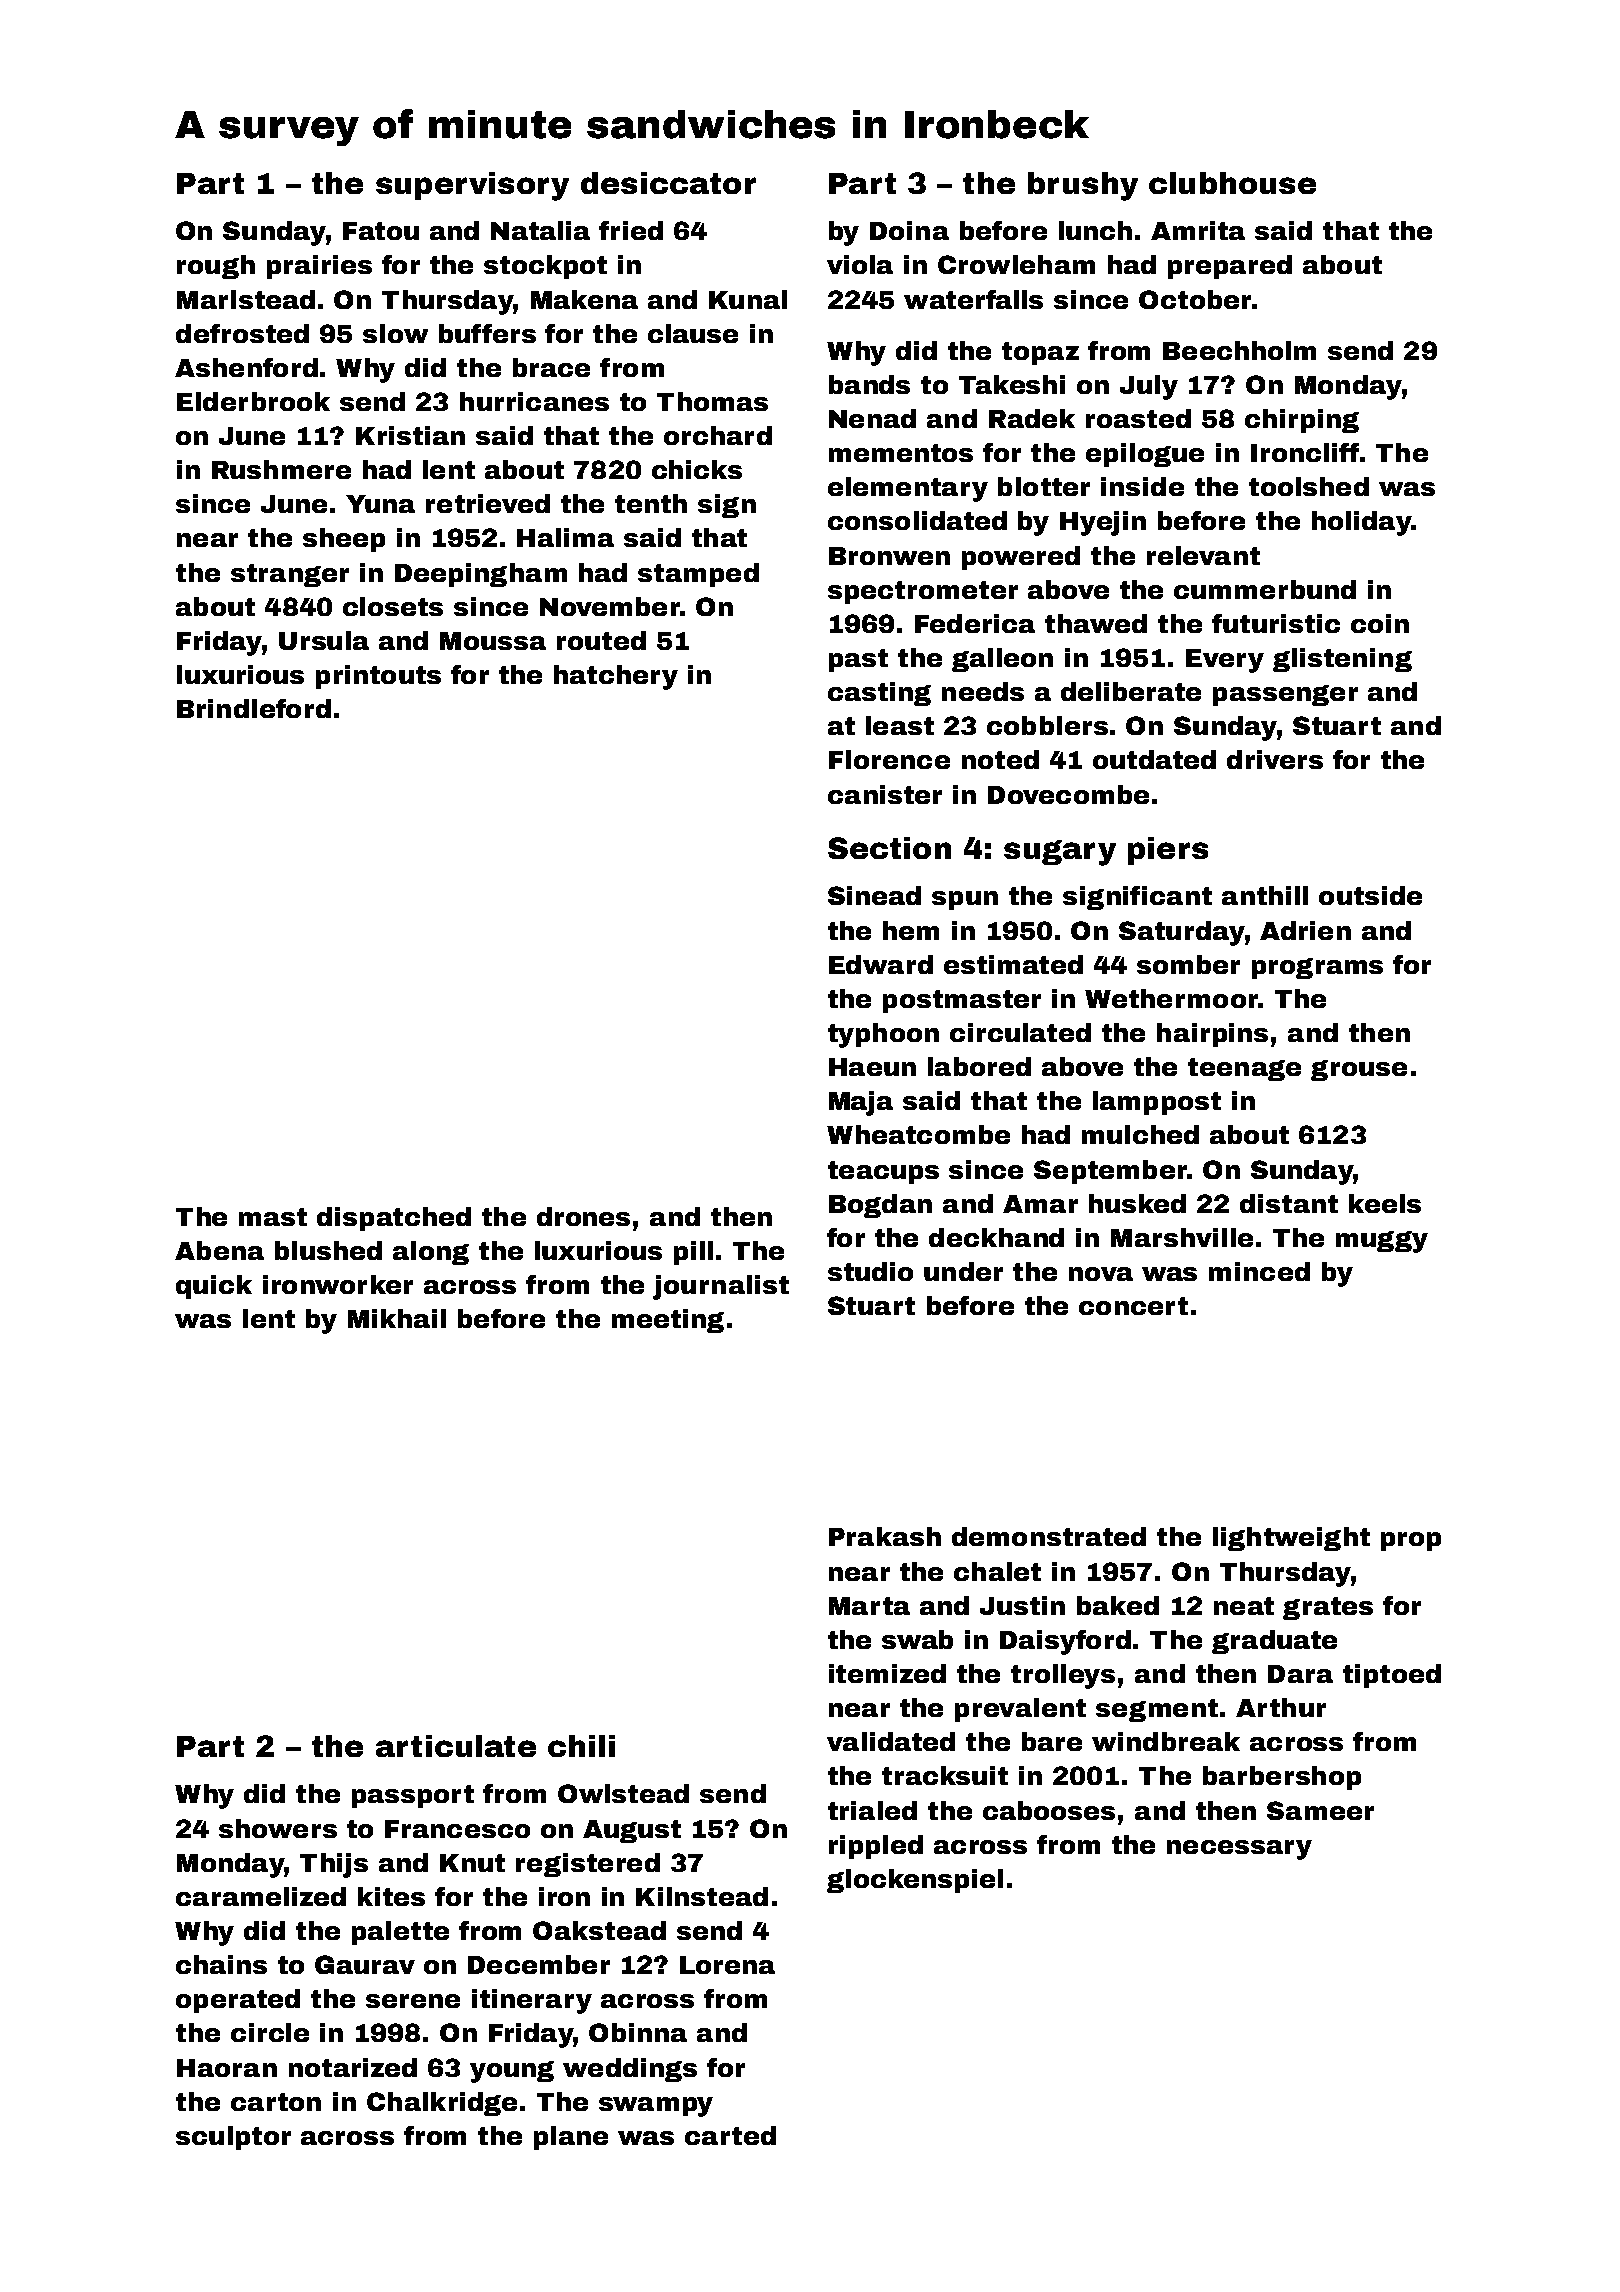  Describe the element at coordinates (233, 2138) in the screenshot. I see `sculptor` at that location.
